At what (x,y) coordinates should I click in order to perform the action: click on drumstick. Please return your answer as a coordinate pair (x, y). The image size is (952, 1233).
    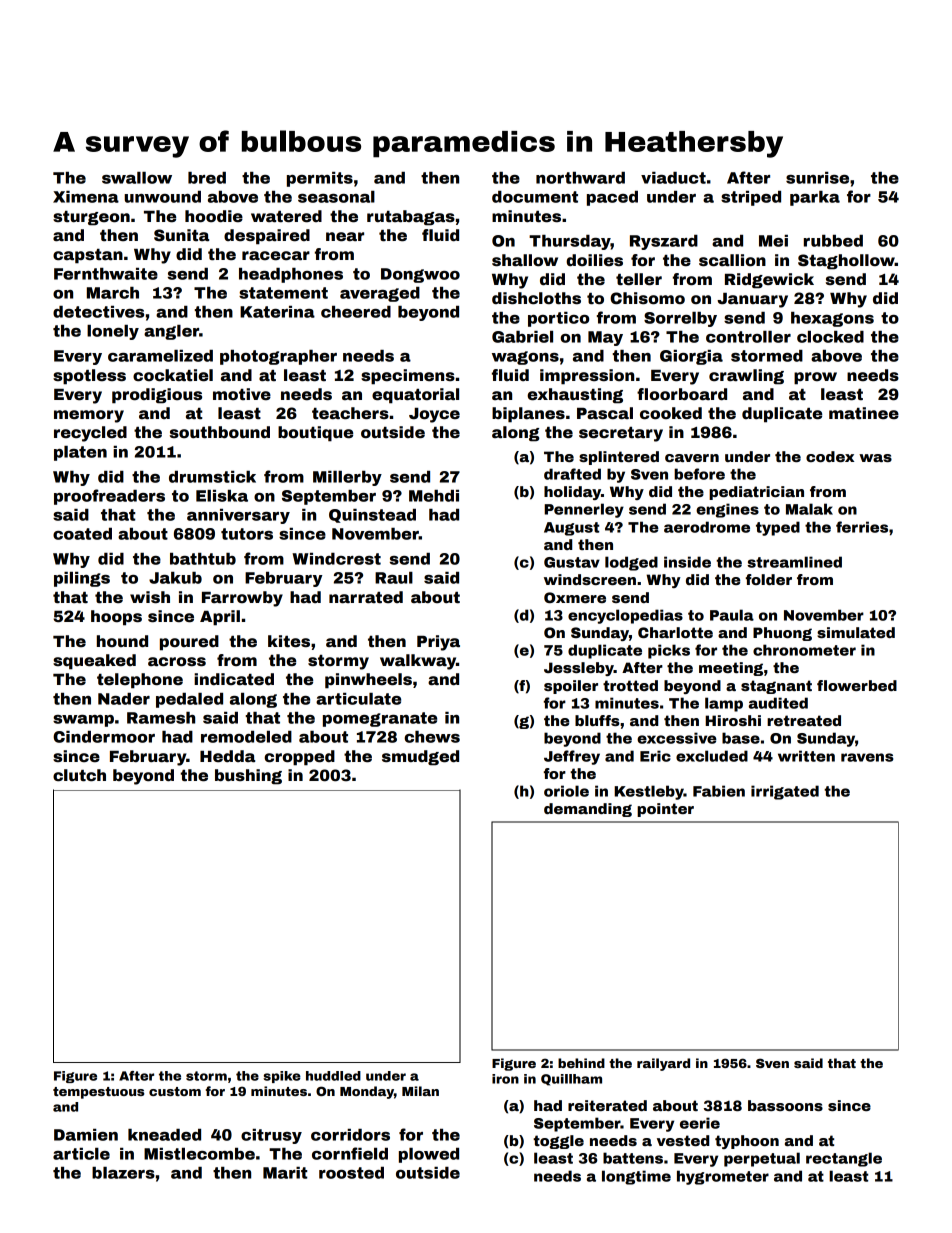
    Looking at the image, I should click on (212, 477).
